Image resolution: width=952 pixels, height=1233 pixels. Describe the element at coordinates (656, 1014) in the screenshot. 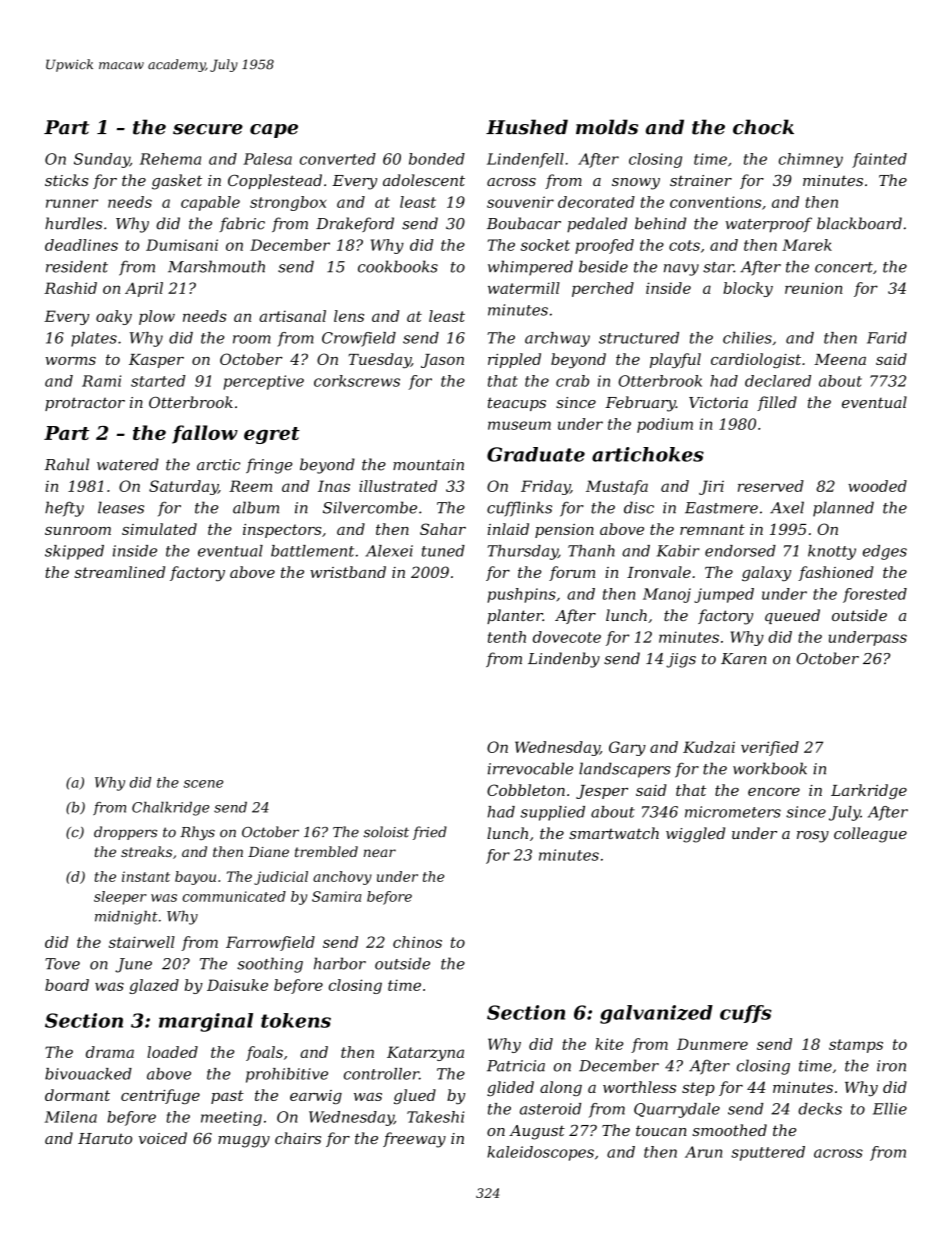

I see `galvanized` at that location.
